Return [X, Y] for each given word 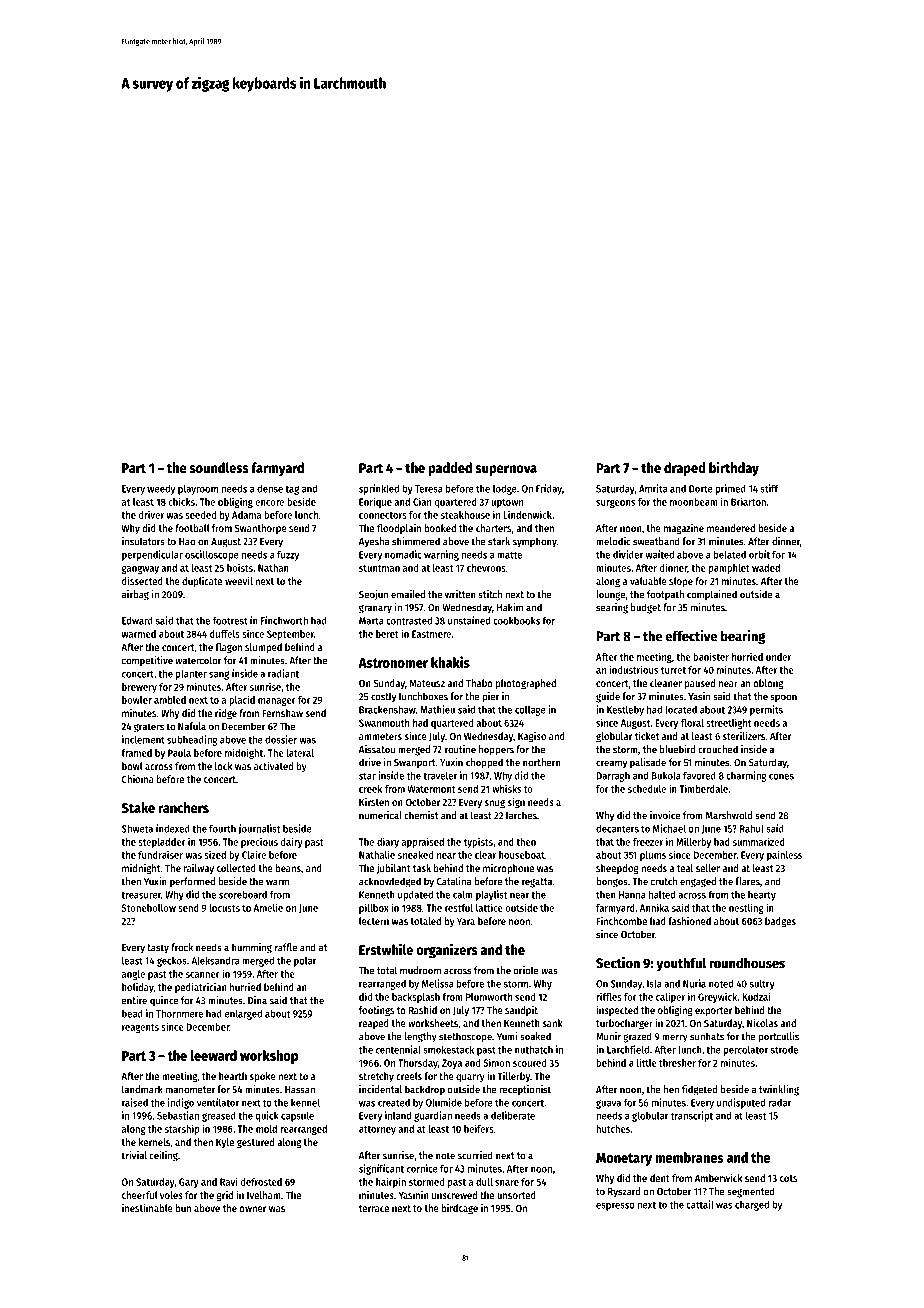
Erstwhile [386, 949]
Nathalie [377, 854]
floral [692, 723]
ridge [226, 714]
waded [766, 568]
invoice [665, 815]
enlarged [243, 1014]
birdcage [459, 1209]
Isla [654, 983]
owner [253, 1209]
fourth [222, 828]
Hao [187, 542]
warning [441, 555]
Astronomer [393, 663]
